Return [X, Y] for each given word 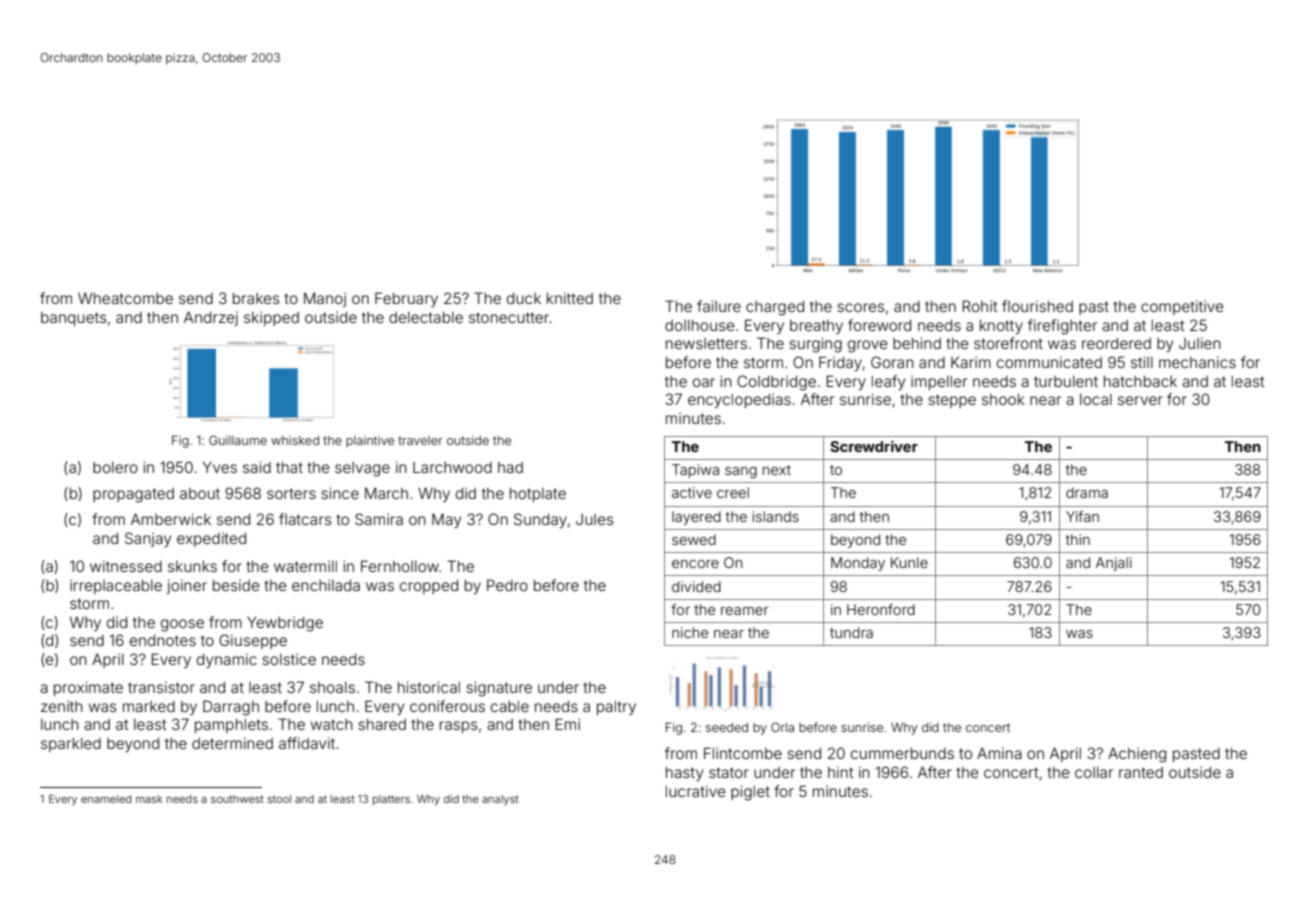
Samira [379, 519]
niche [690, 632]
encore [695, 564]
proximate [88, 688]
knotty [1001, 326]
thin [1078, 539]
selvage [362, 469]
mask [149, 799]
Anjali [1114, 564]
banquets [73, 319]
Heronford [881, 609]
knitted [570, 298]
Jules [594, 519]
